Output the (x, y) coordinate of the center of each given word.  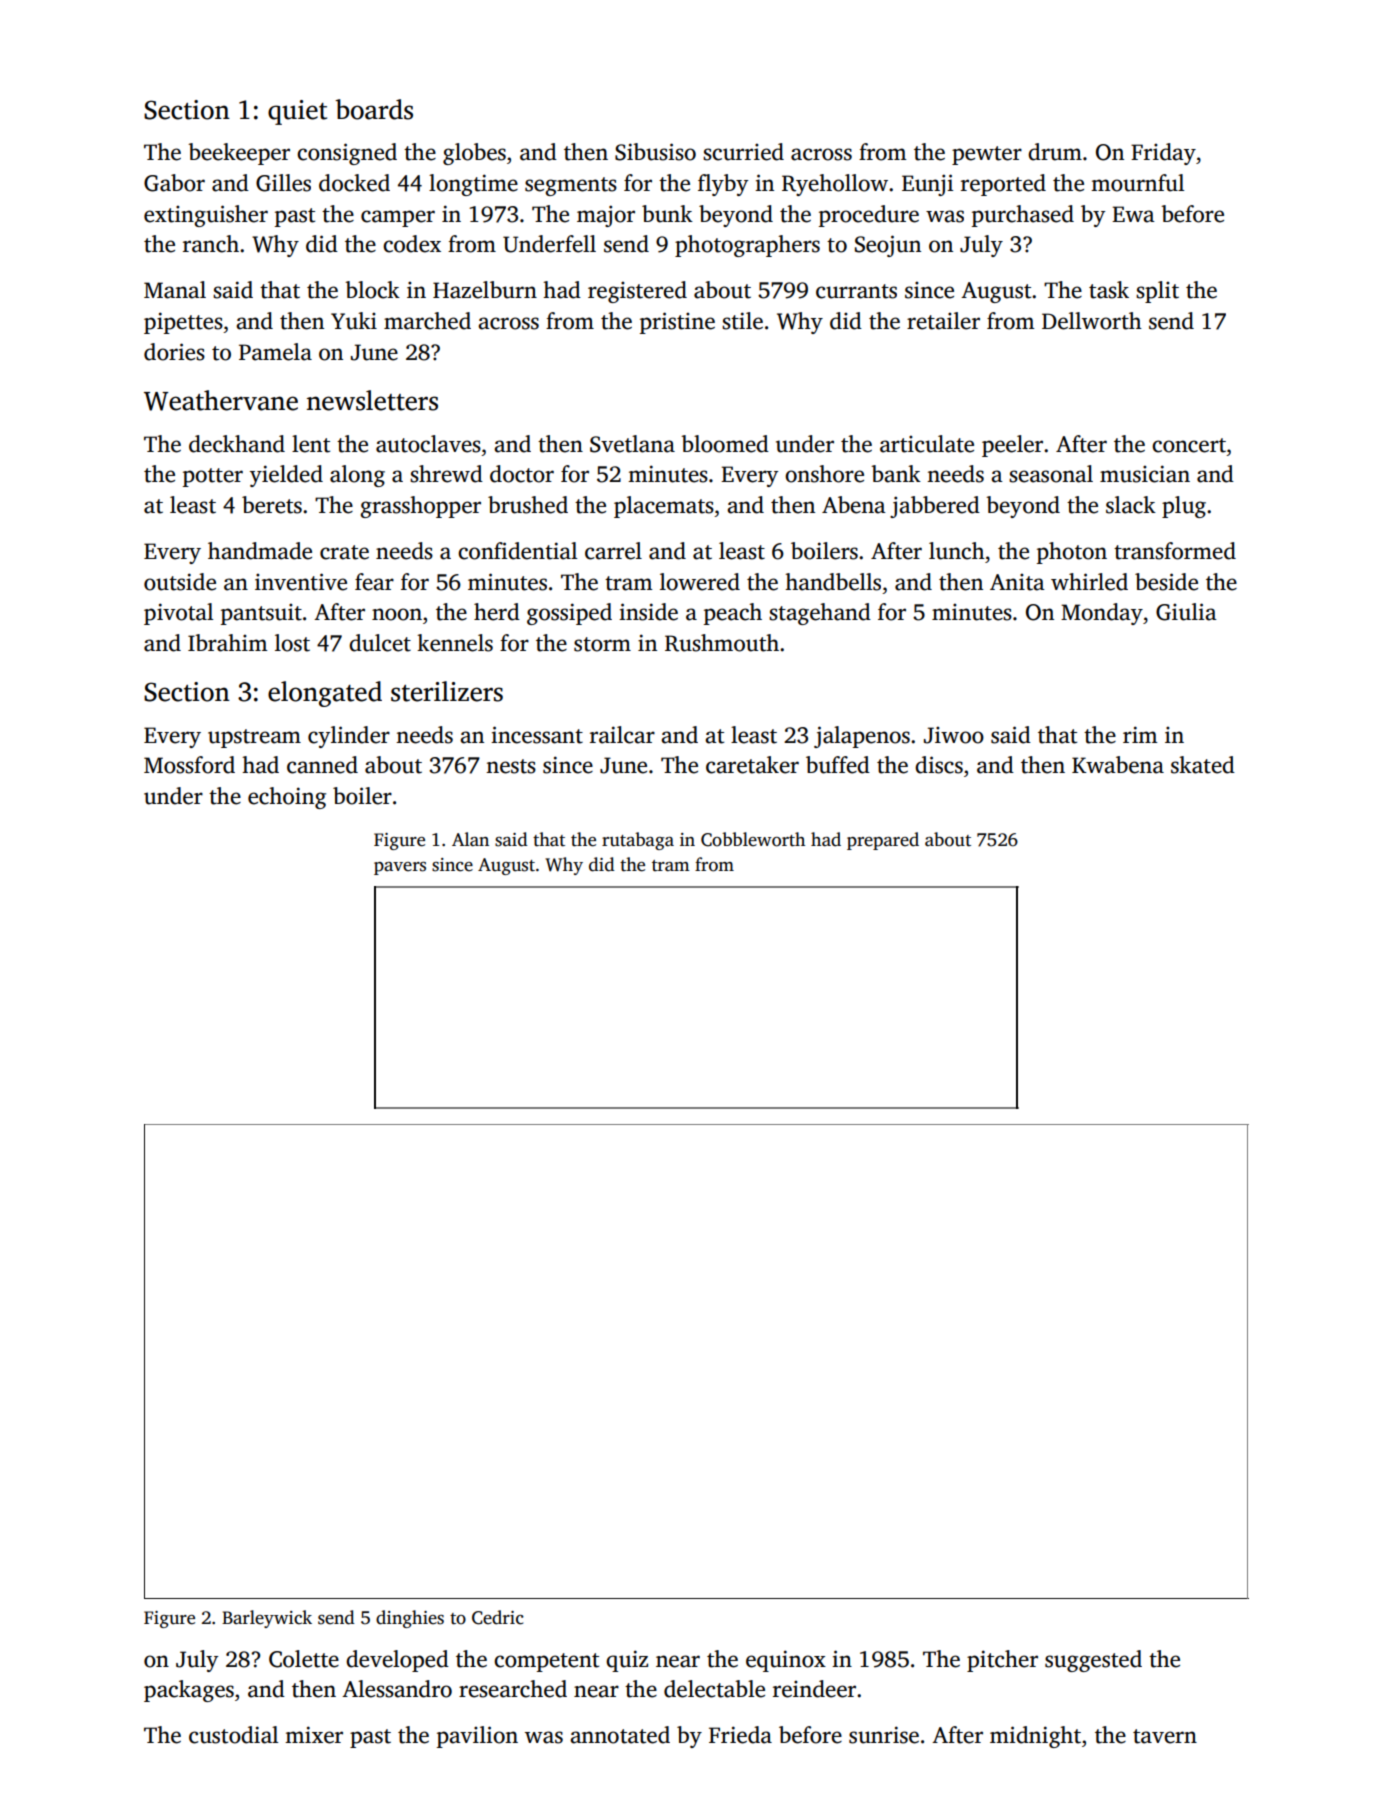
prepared (883, 841)
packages (189, 1691)
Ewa (1133, 214)
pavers (400, 868)
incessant (537, 735)
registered (637, 292)
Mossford (189, 765)
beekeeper (239, 154)
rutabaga (638, 841)
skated (1203, 765)
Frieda (740, 1735)
